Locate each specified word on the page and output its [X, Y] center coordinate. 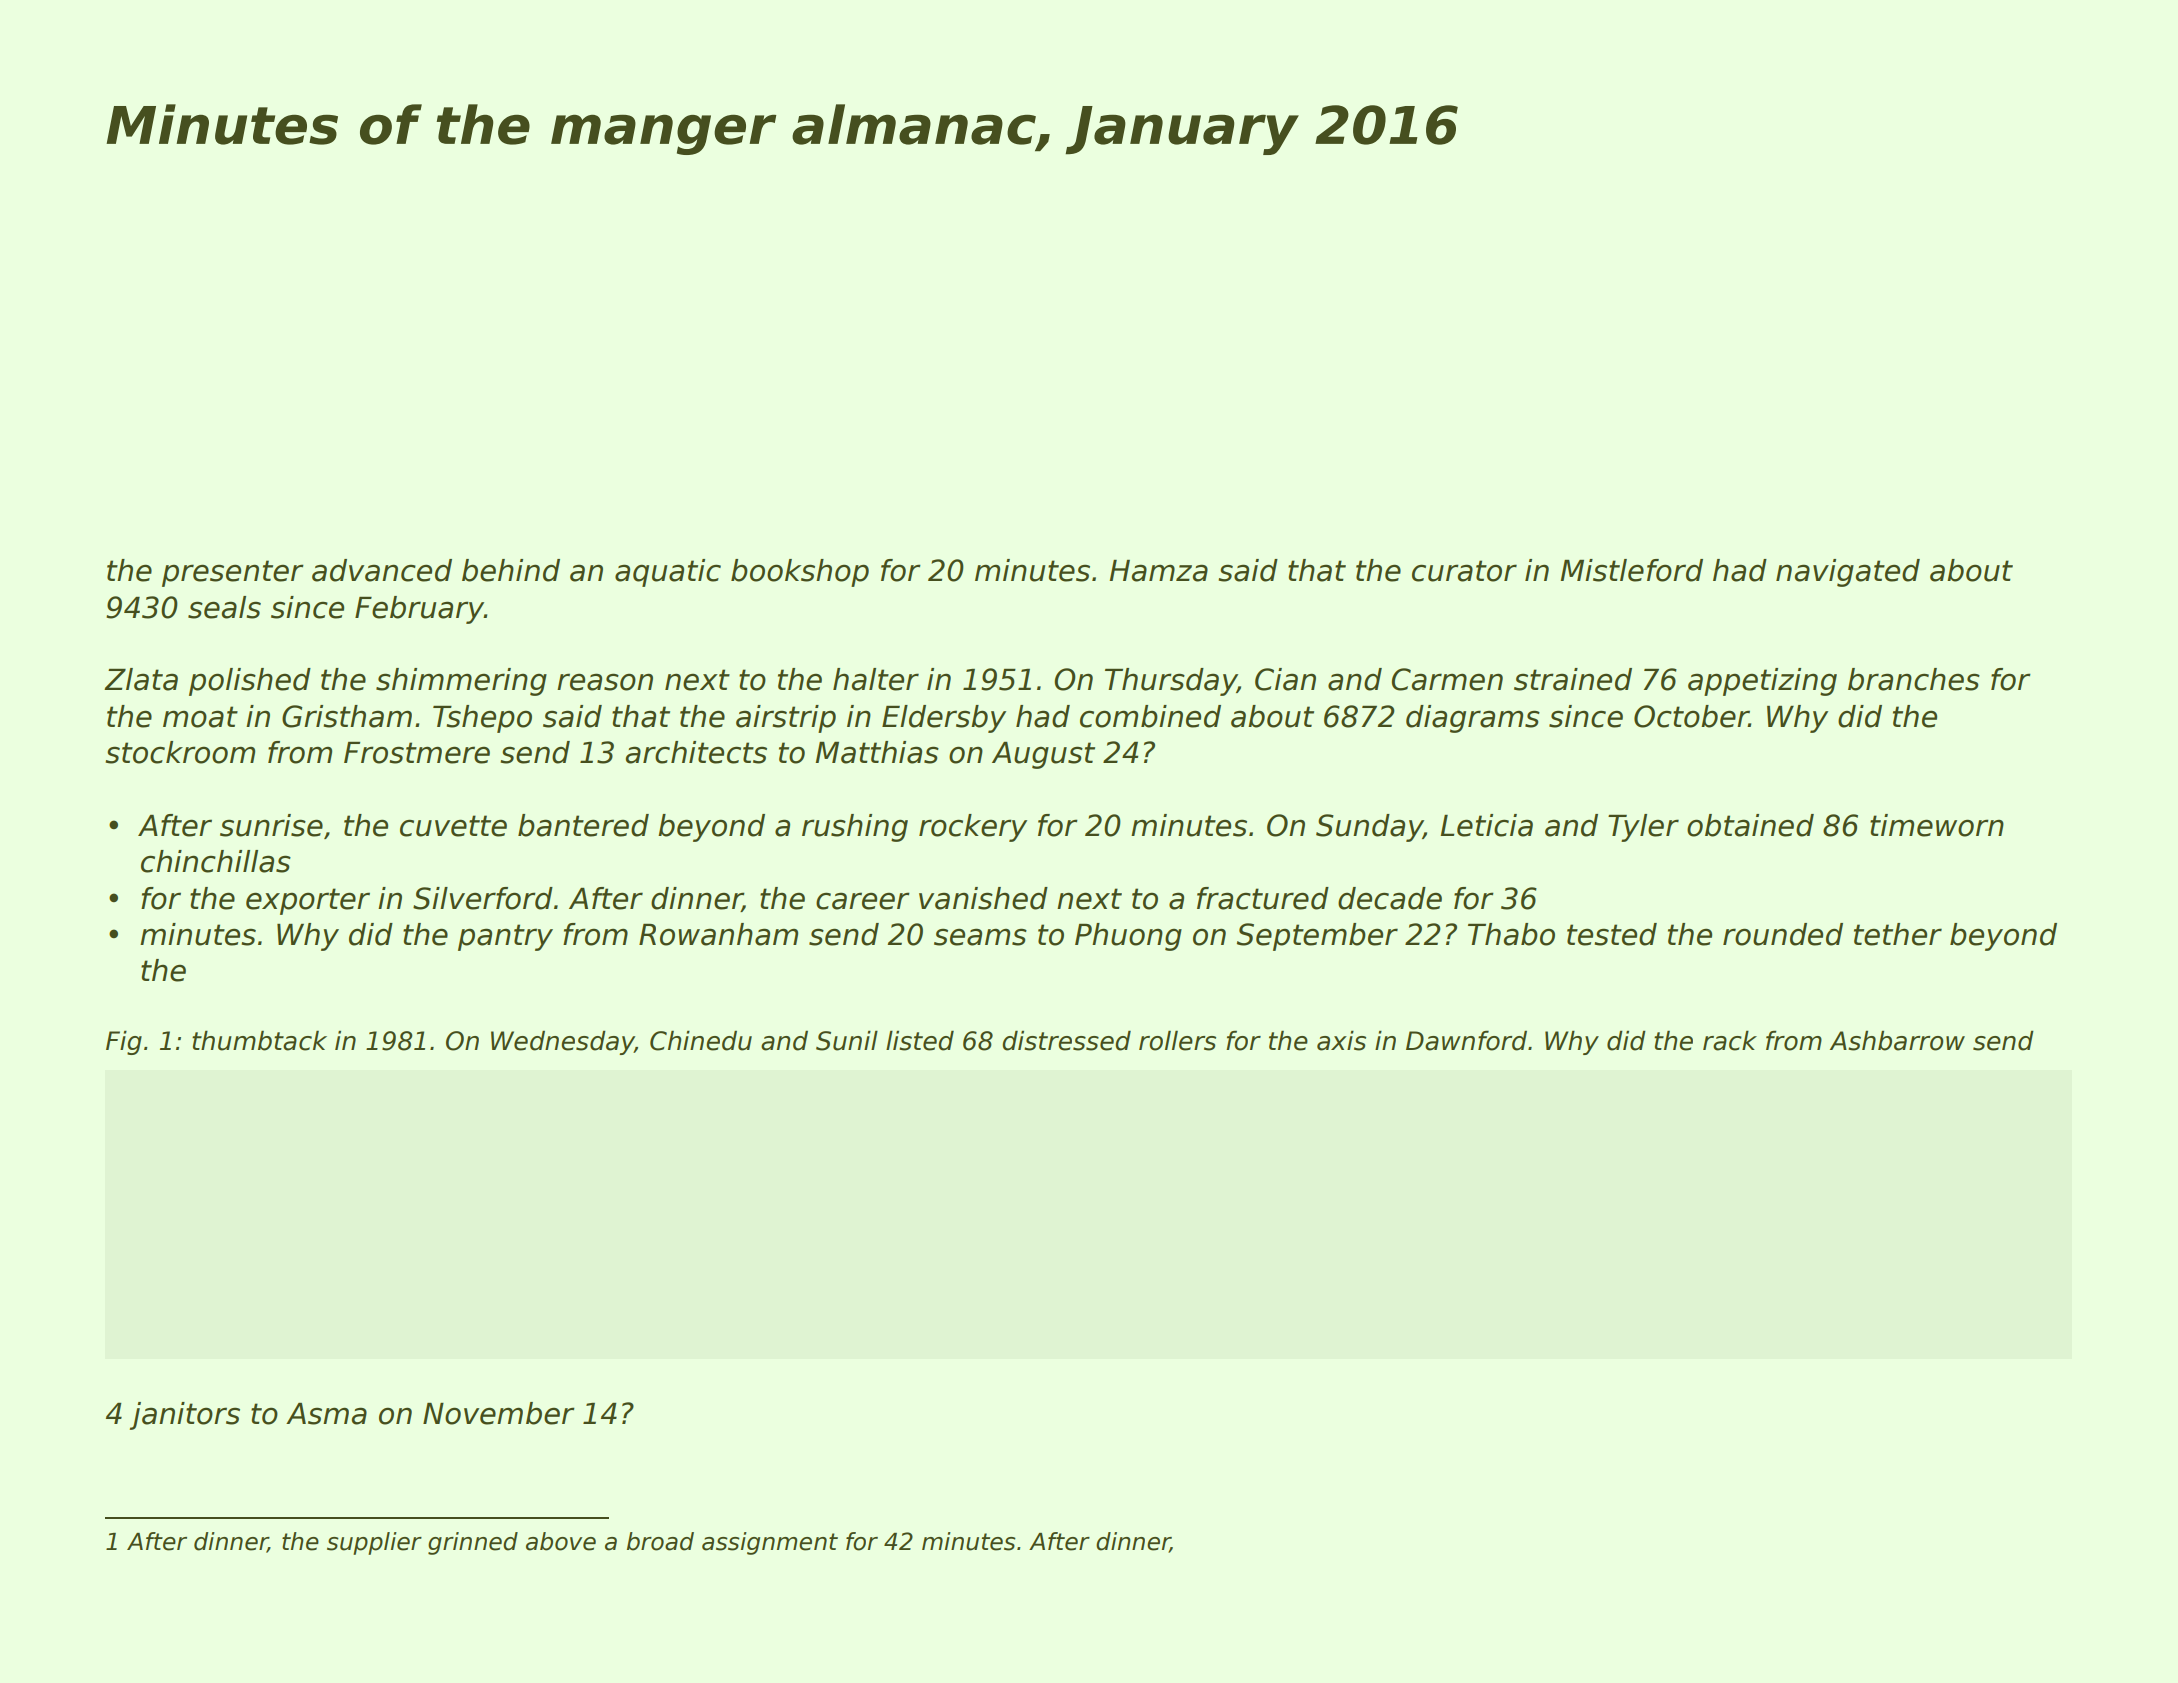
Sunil [847, 1040]
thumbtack [259, 1040]
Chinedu [701, 1040]
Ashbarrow [1897, 1041]
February [419, 610]
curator [1464, 571]
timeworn [1937, 825]
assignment [770, 1543]
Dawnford [1466, 1040]
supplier [374, 1543]
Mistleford [1631, 570]
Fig [124, 1042]
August [1043, 755]
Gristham [347, 716]
